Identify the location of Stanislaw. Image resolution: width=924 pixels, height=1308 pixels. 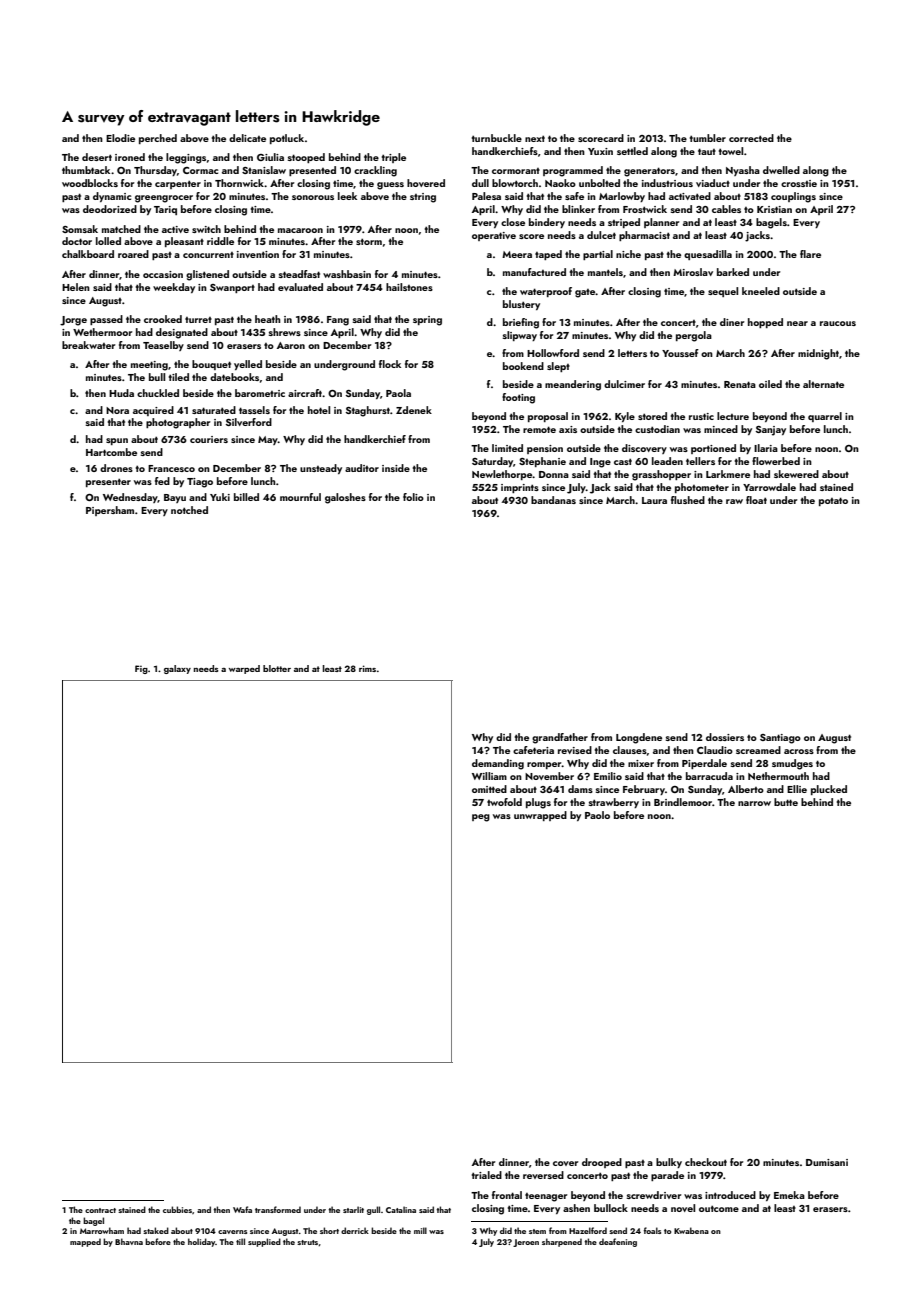
(264, 170).
